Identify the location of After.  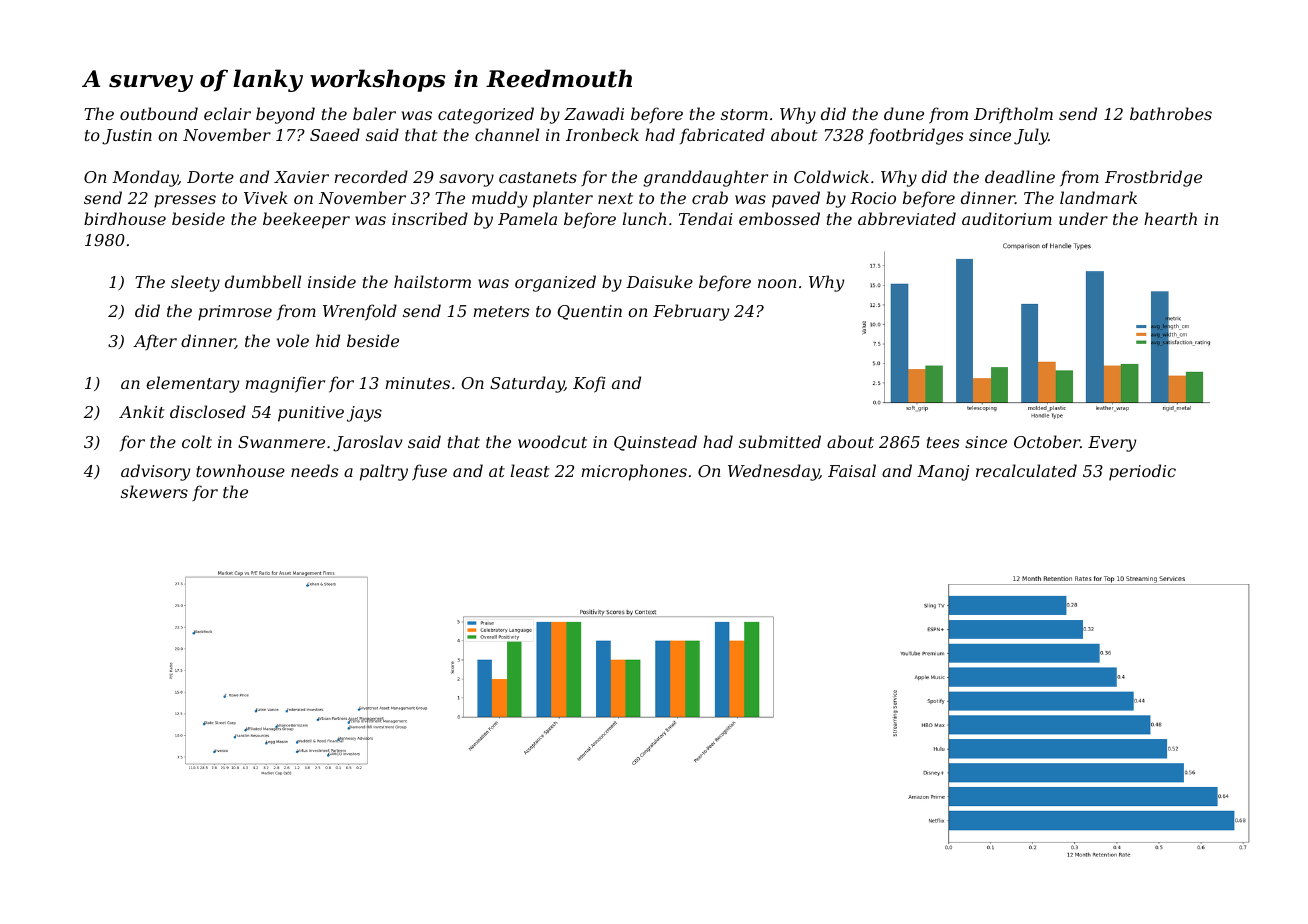
(155, 342).
